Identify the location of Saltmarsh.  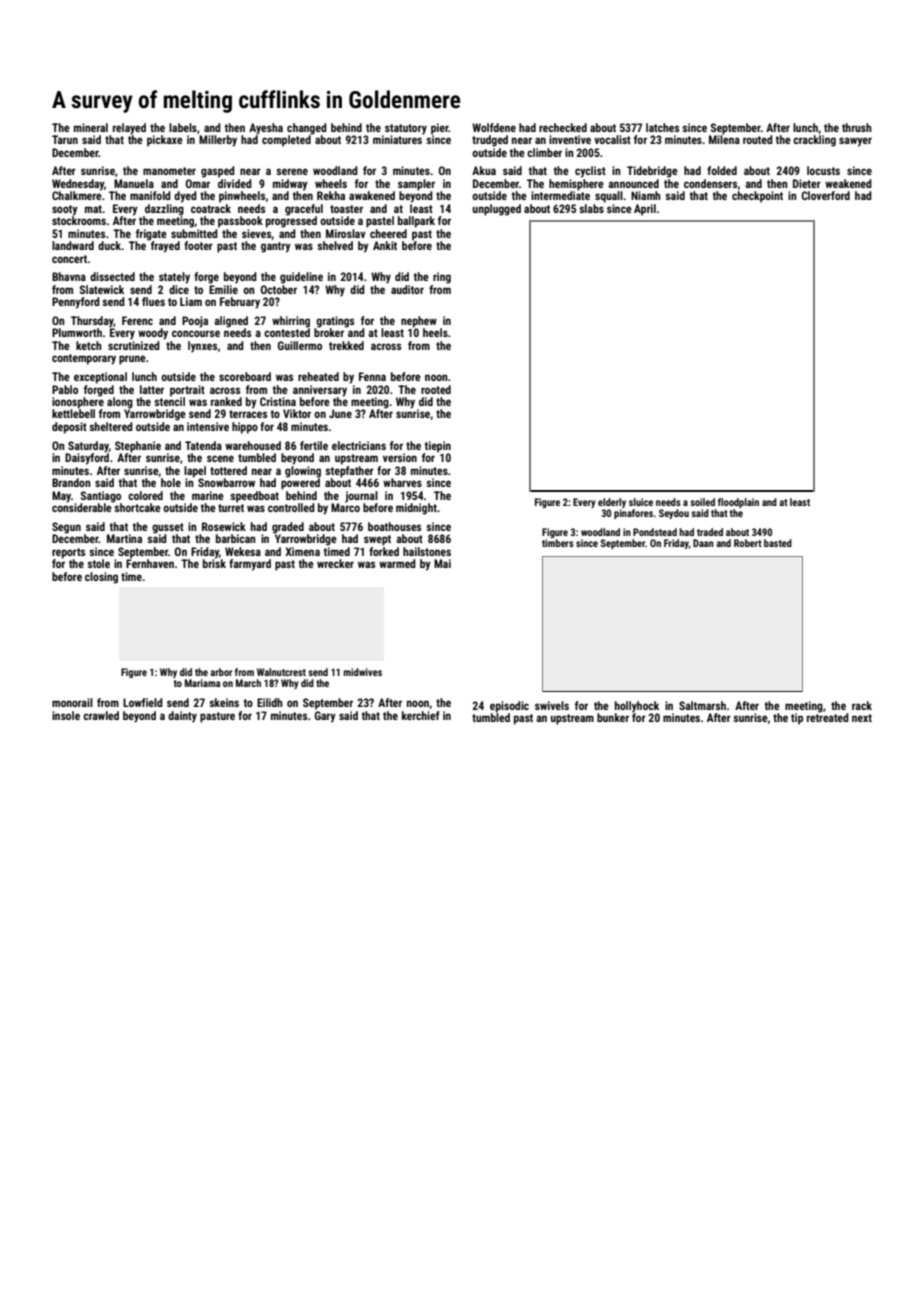
(702, 705).
